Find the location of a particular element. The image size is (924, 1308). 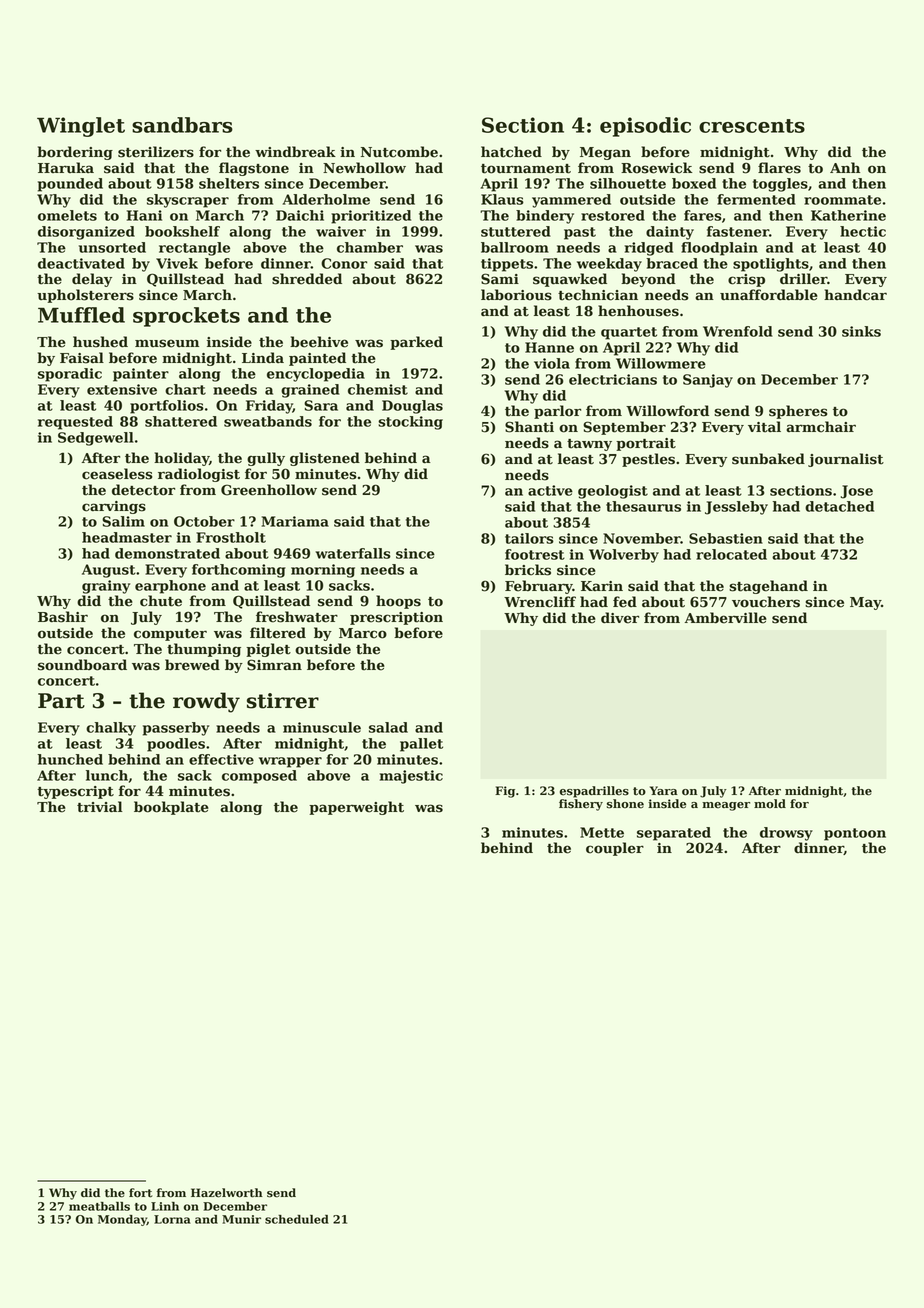

sandbars is located at coordinates (182, 125).
